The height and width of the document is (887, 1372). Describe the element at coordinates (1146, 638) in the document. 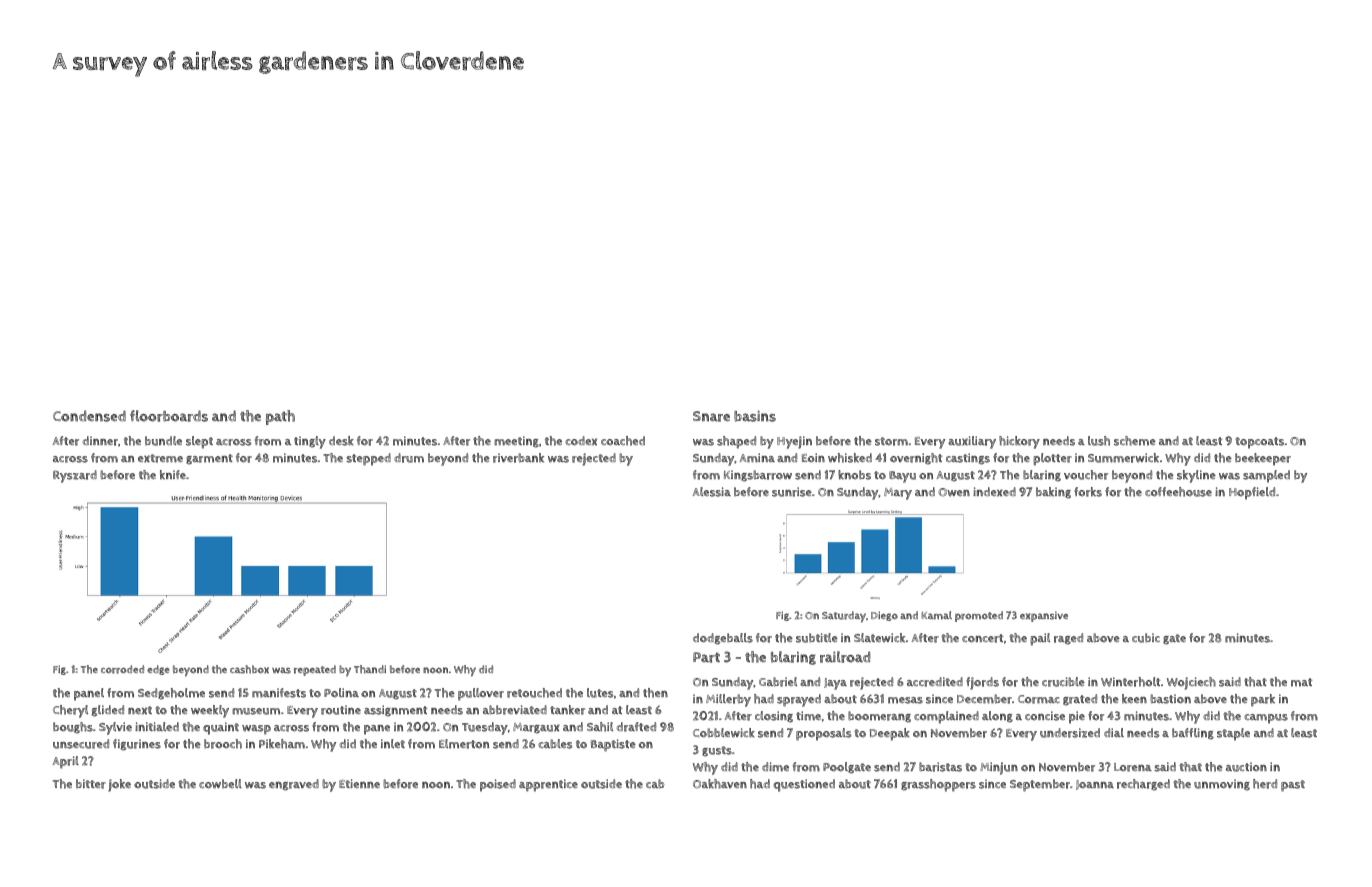

I see `cubic` at that location.
